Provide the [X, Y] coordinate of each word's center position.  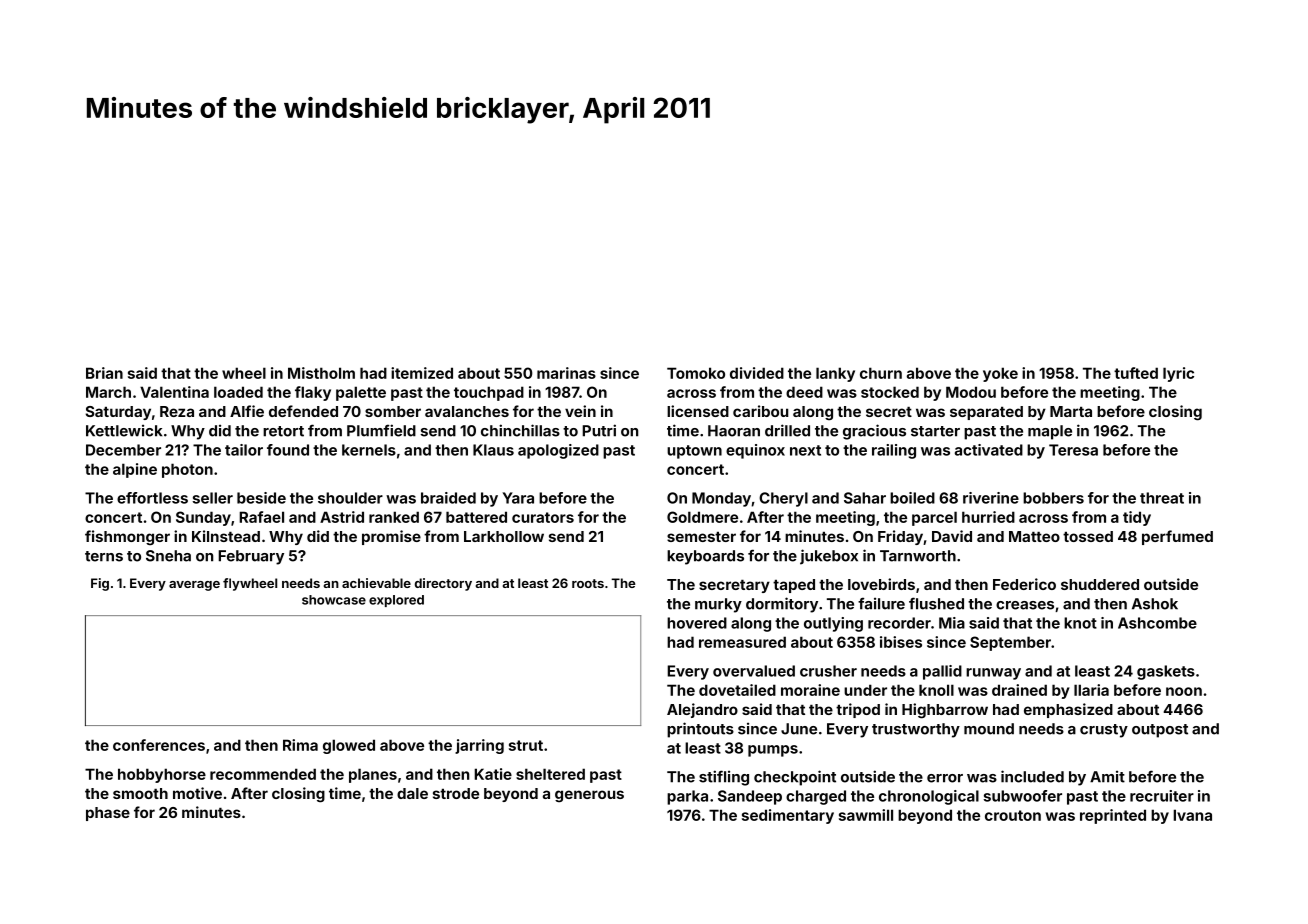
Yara [518, 498]
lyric [1178, 374]
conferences [159, 745]
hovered [697, 623]
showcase [334, 600]
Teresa [1073, 450]
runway [993, 674]
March [108, 392]
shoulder [350, 498]
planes [373, 775]
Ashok [1155, 604]
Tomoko [696, 373]
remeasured [742, 642]
